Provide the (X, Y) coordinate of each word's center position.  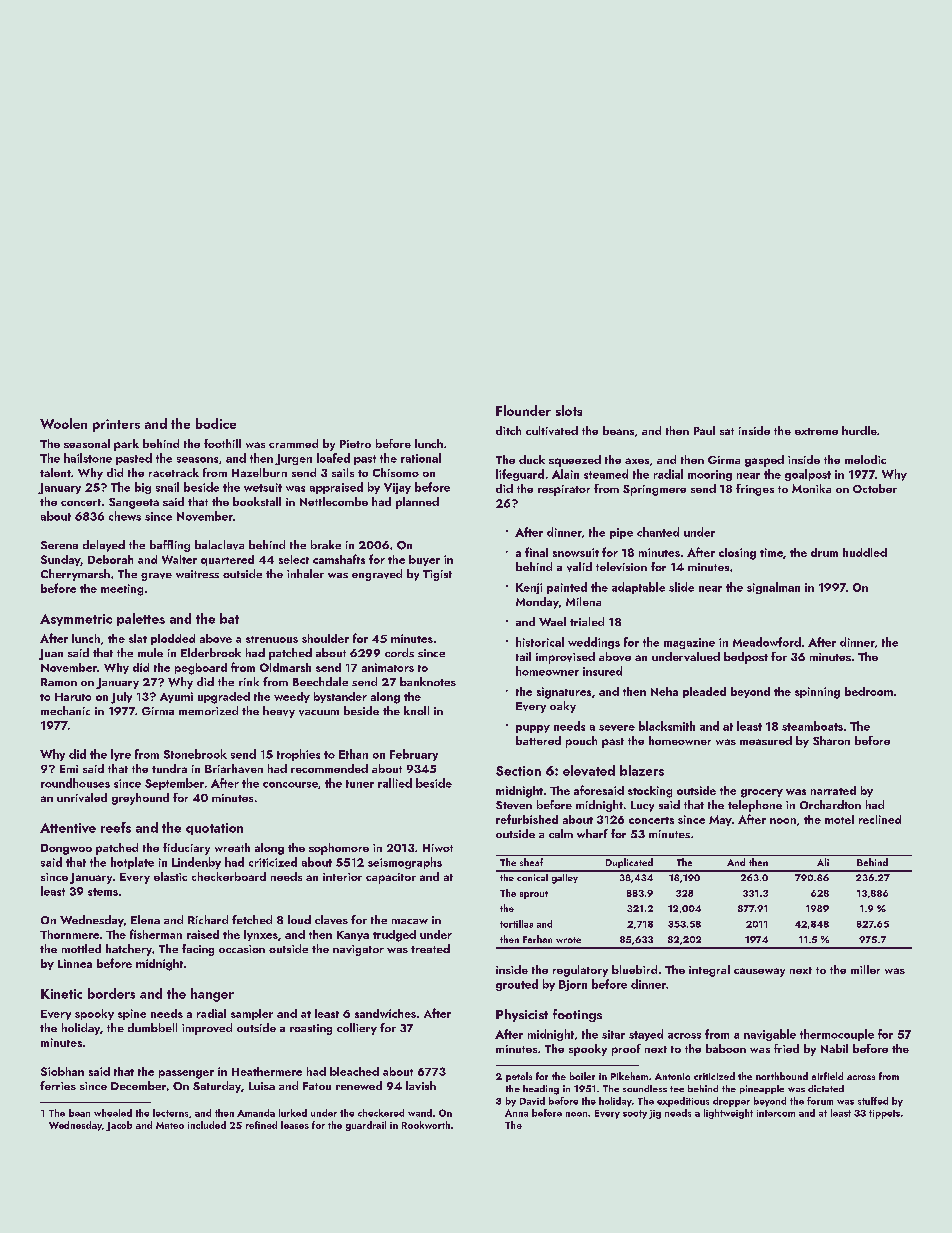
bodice (216, 423)
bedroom (869, 691)
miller (865, 969)
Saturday (217, 1087)
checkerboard (229, 876)
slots (569, 410)
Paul (704, 430)
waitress (197, 574)
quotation (214, 829)
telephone (755, 806)
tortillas (516, 924)
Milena (583, 601)
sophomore (339, 849)
